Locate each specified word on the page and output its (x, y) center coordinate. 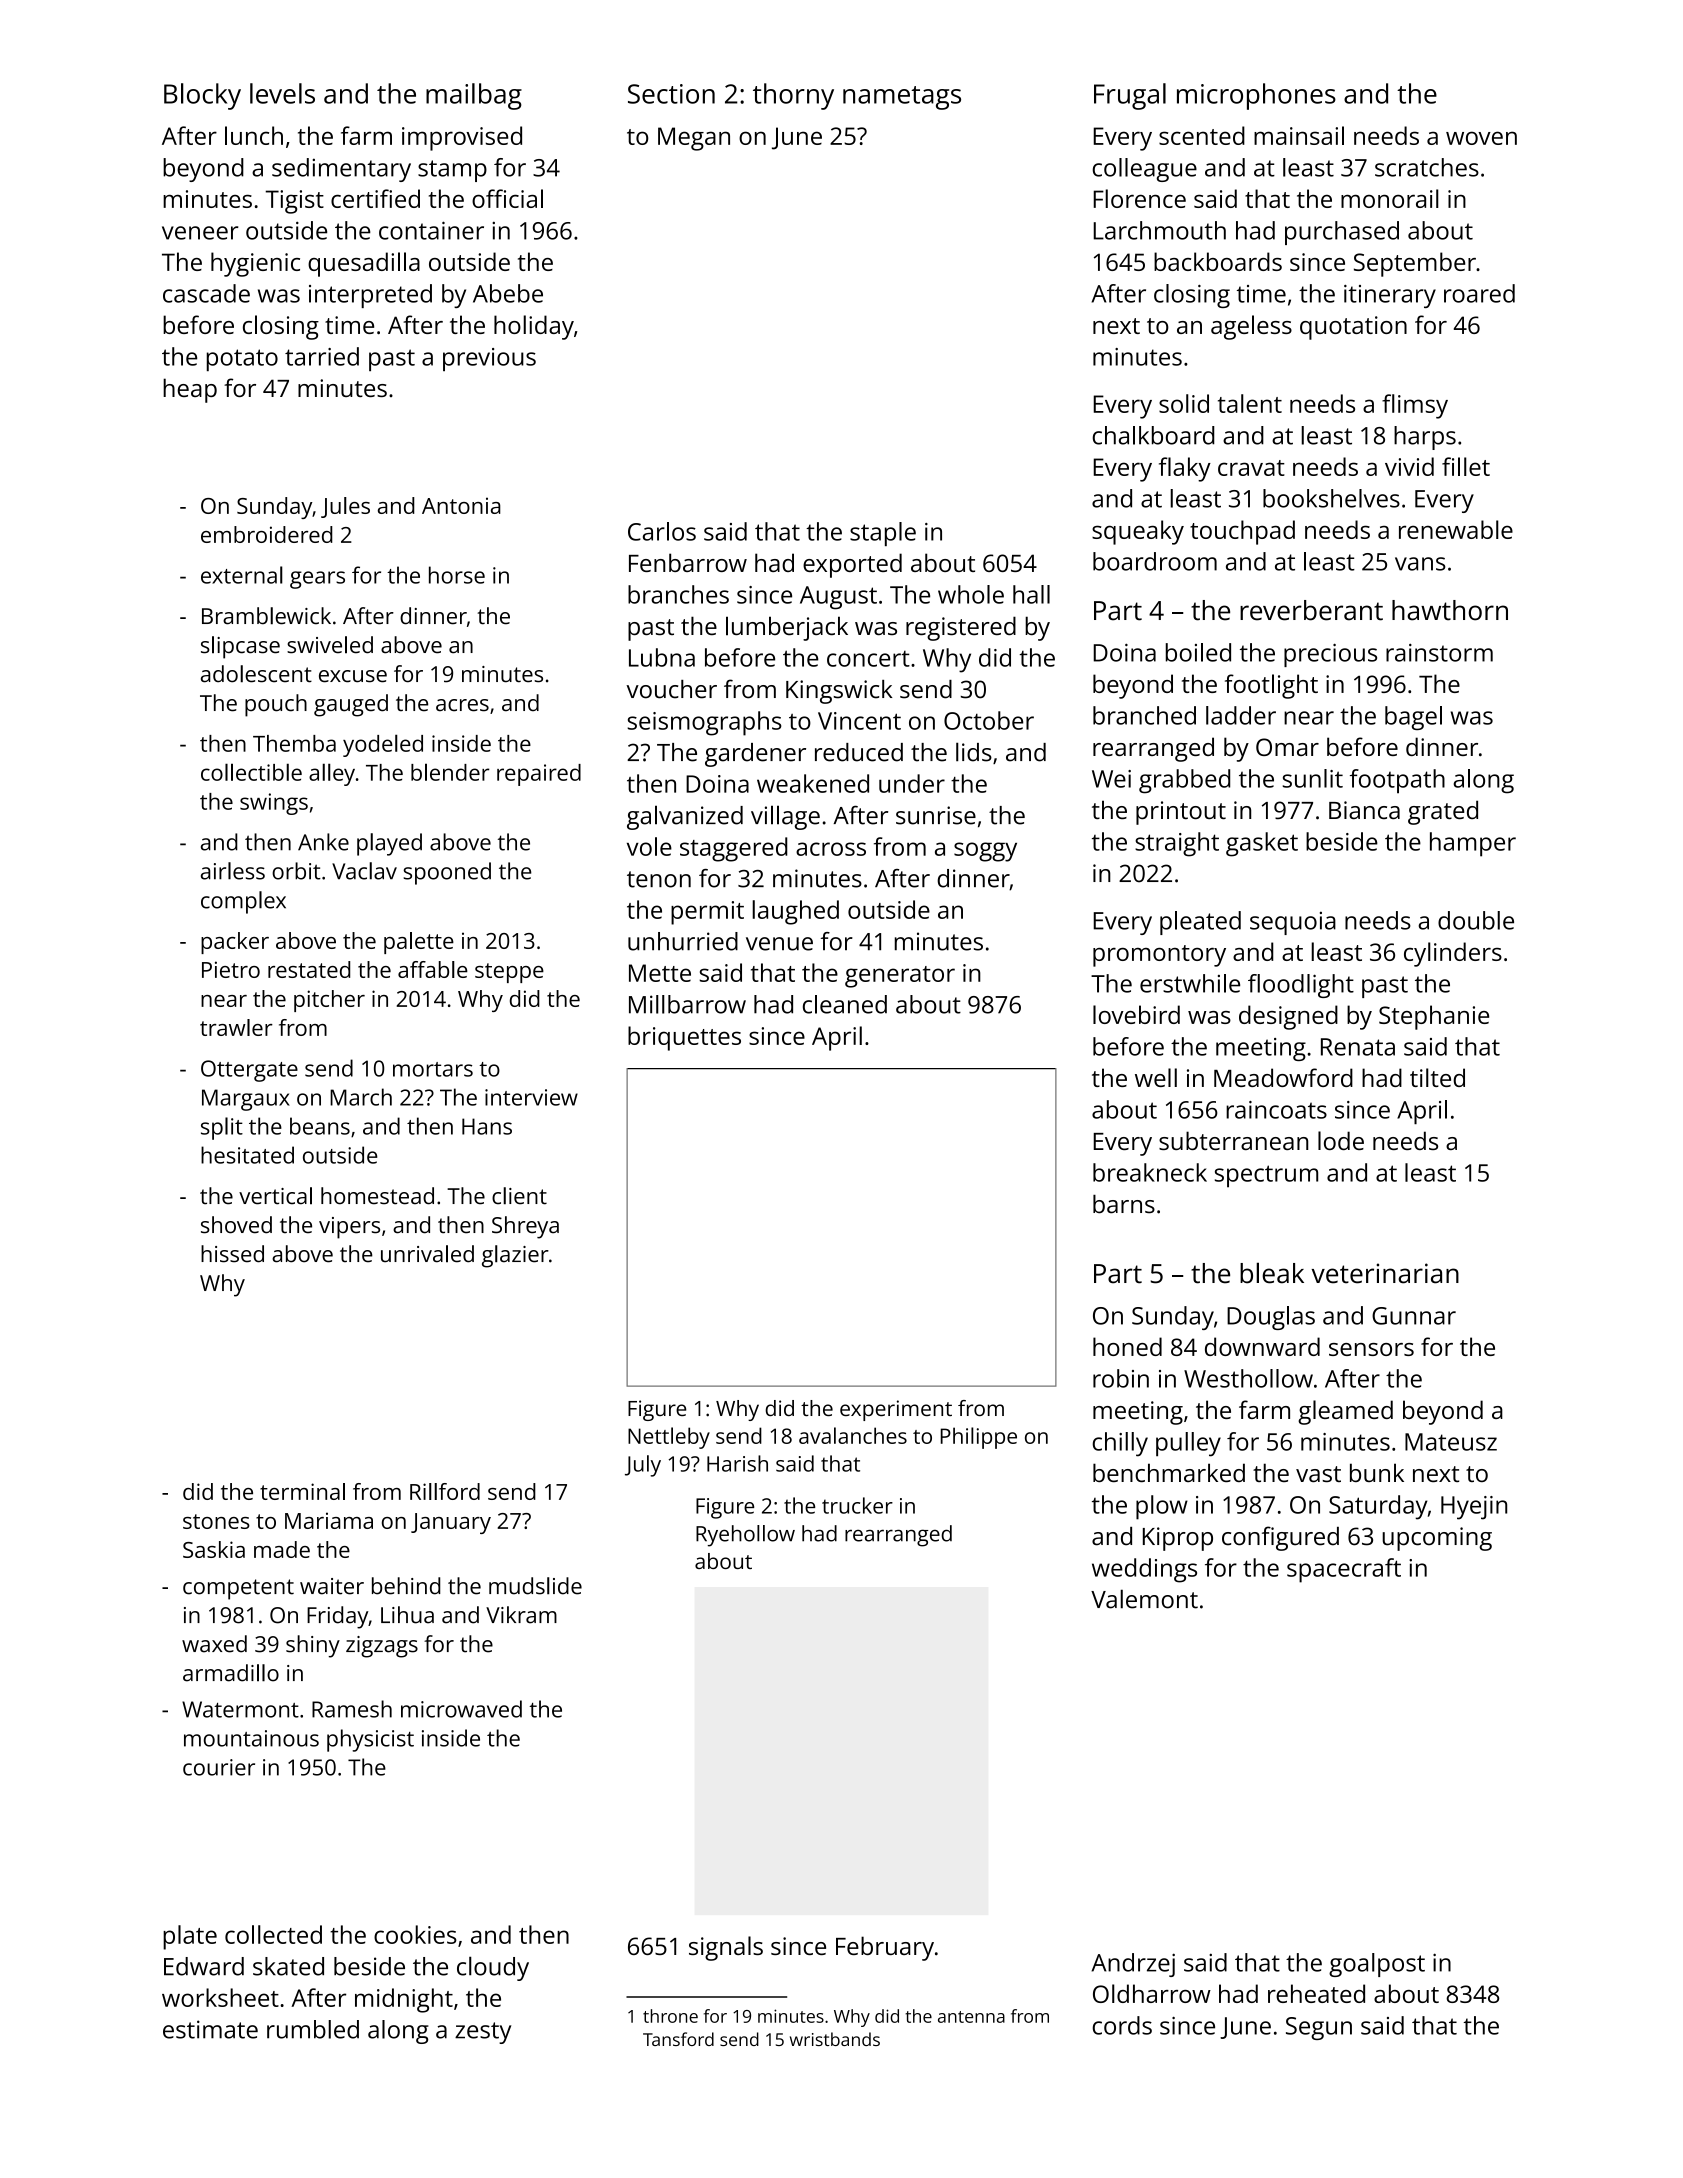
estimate (210, 2029)
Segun (1319, 2028)
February (885, 1948)
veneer (200, 233)
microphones (1256, 96)
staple (883, 534)
